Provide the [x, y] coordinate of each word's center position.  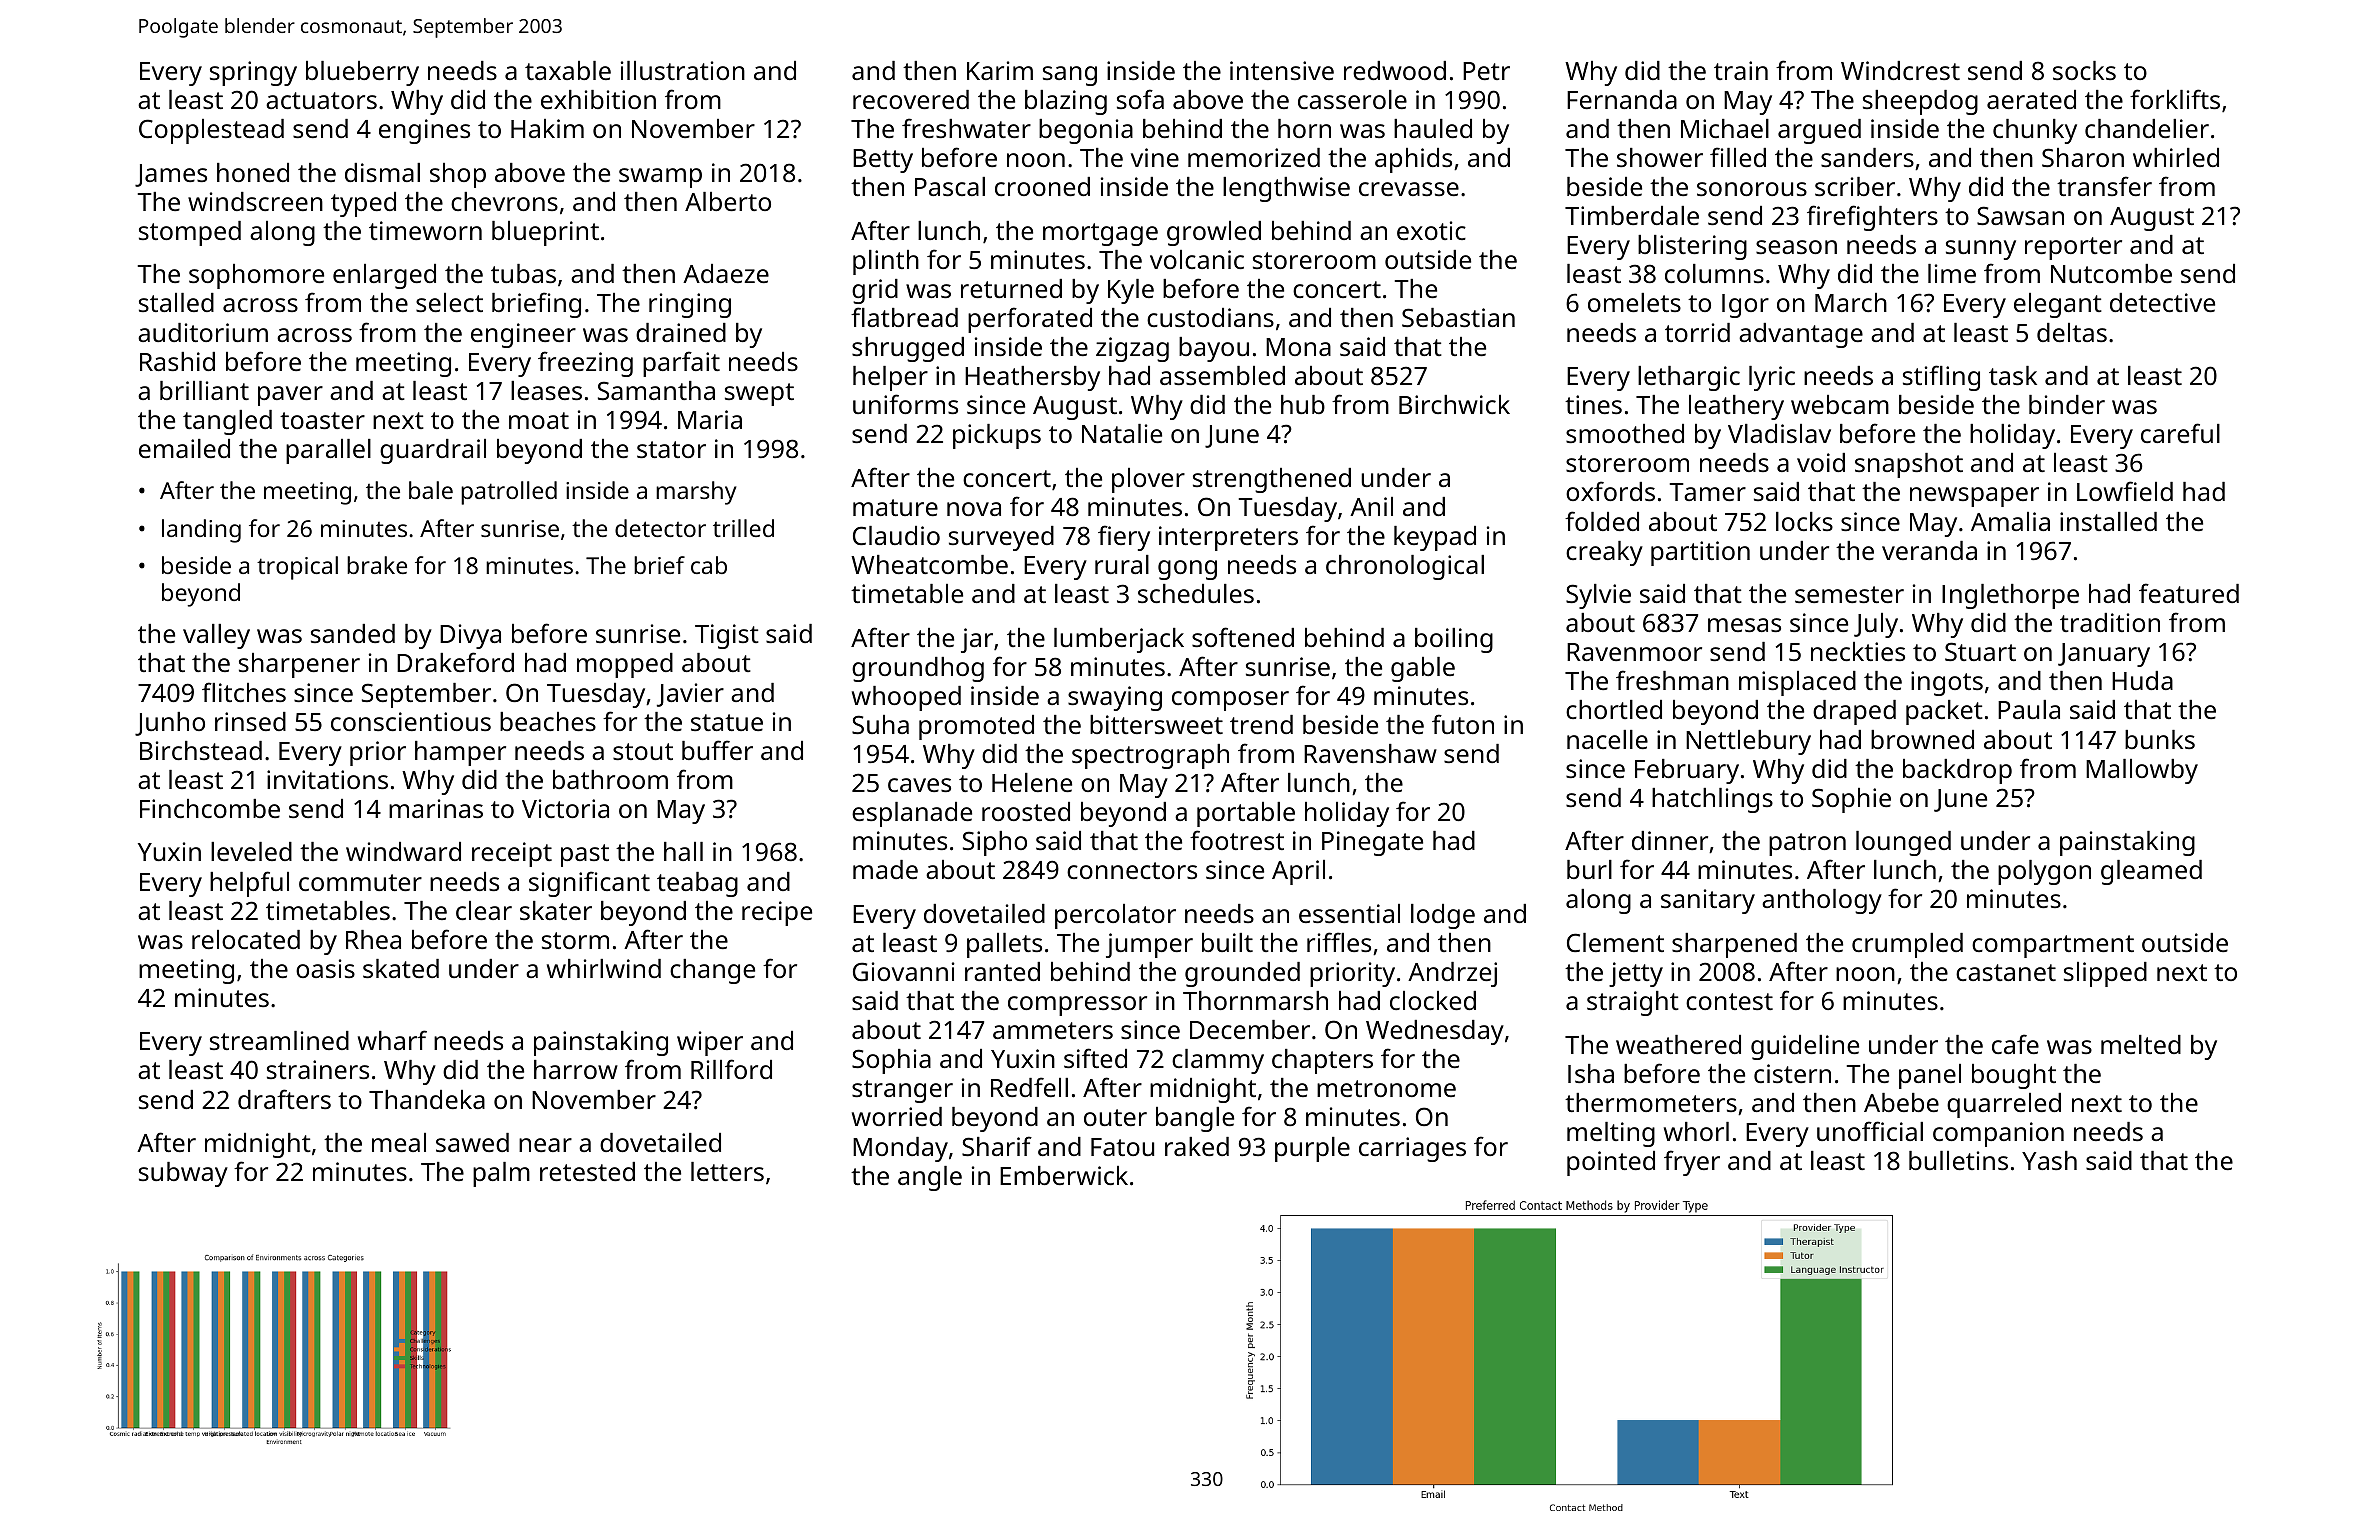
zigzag [1132, 349]
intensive [1282, 70]
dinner [1670, 840]
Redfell [1029, 1087]
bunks [2160, 739]
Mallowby [2142, 771]
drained [681, 332]
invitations [327, 779]
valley [216, 636]
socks [2084, 70]
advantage [1801, 335]
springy [253, 73]
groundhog [918, 669]
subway [183, 1174]
